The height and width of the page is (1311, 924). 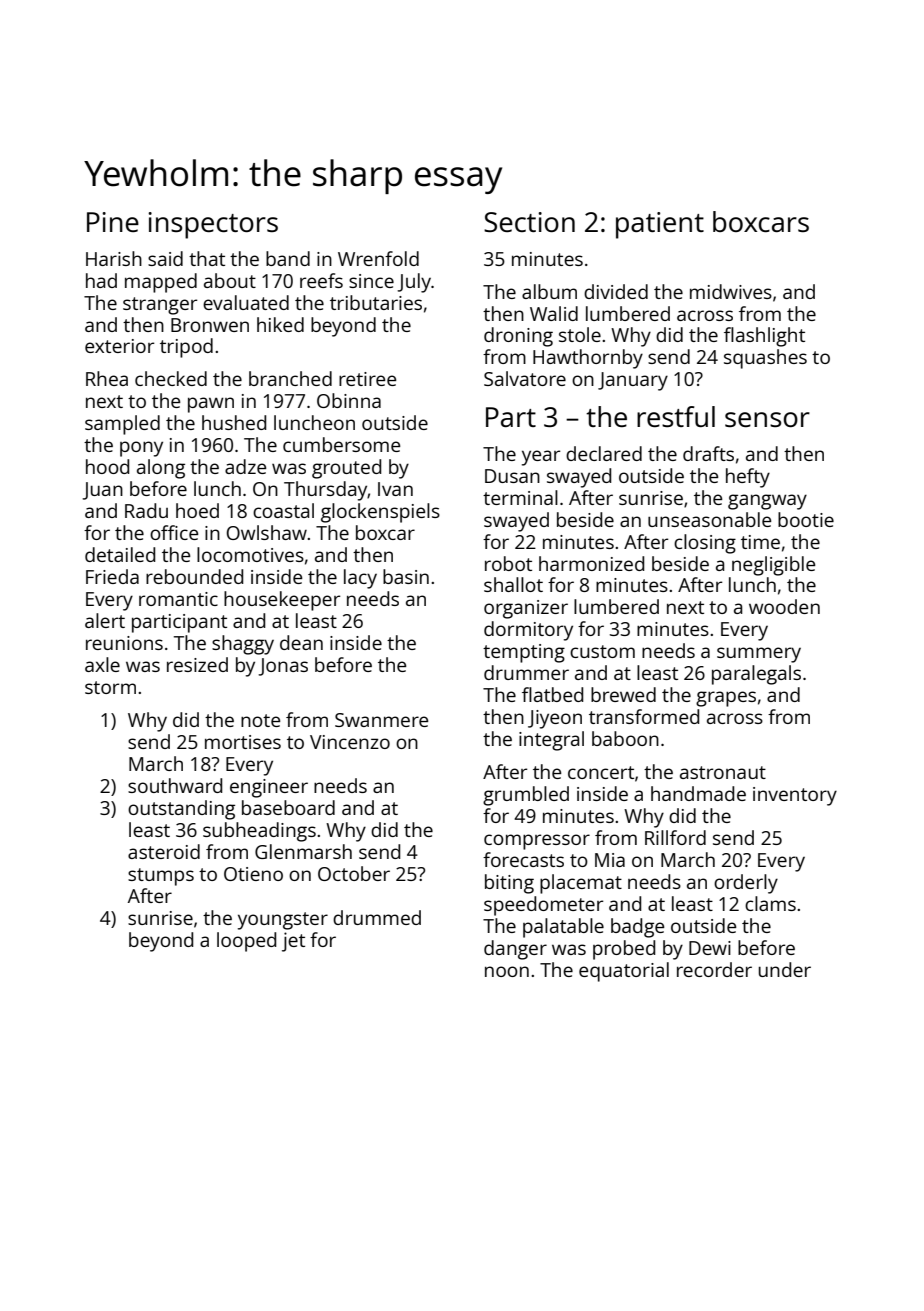 I want to click on organizer, so click(x=526, y=609).
